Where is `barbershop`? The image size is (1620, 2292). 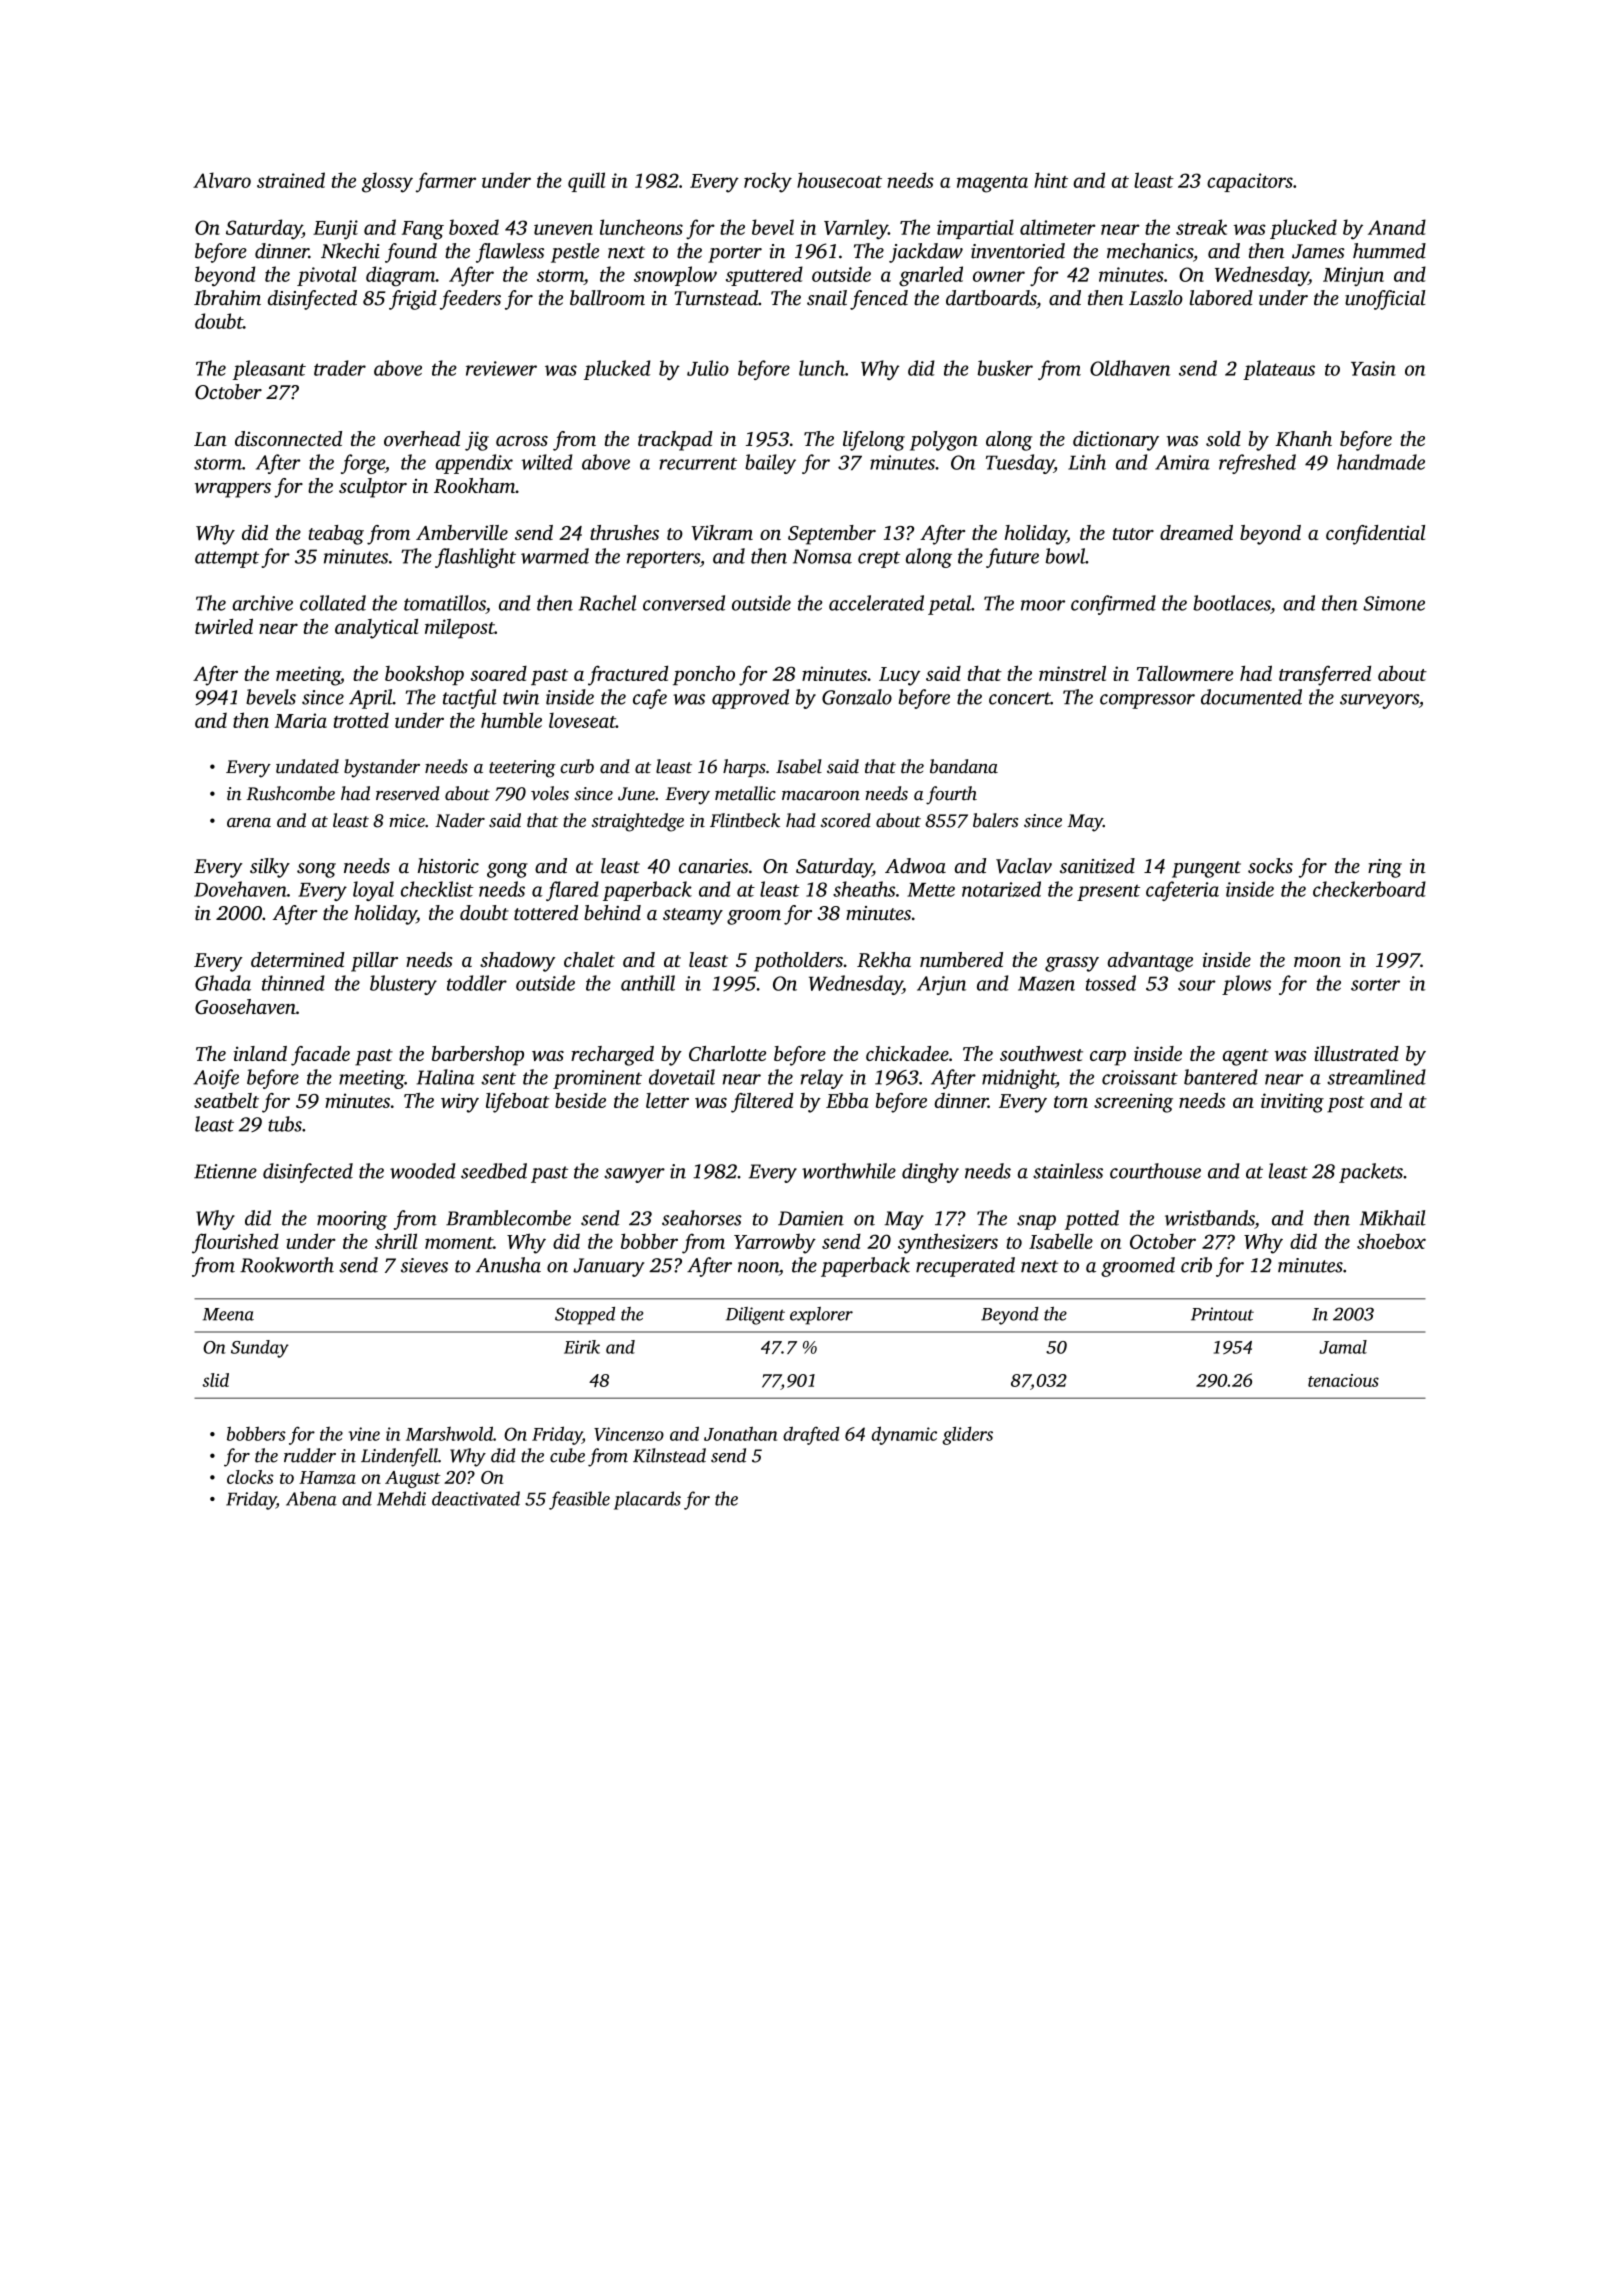
barbershop is located at coordinates (478, 1056).
